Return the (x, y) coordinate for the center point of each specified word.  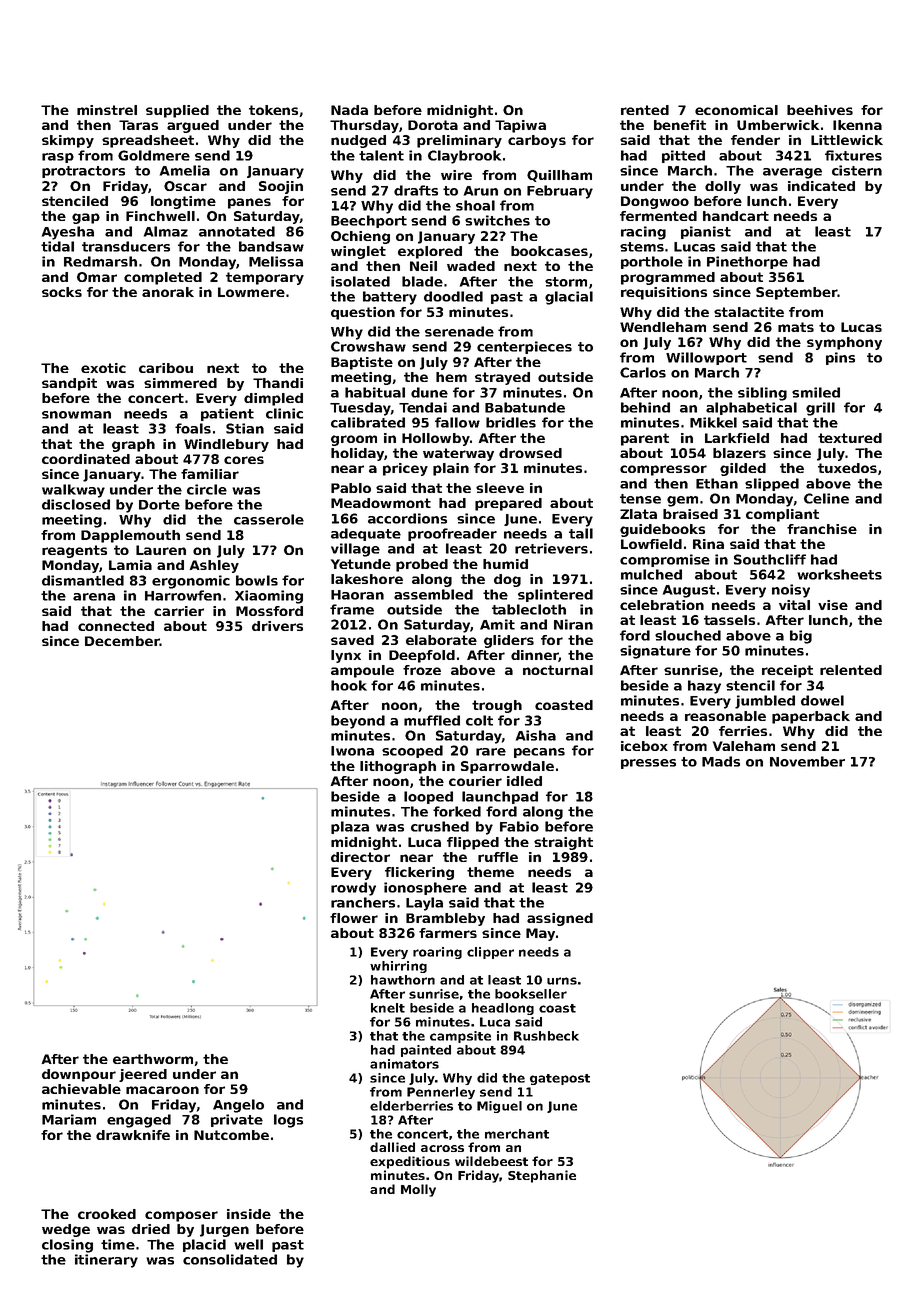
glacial (569, 298)
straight (563, 843)
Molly (418, 1190)
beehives (820, 110)
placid (204, 1245)
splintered (555, 595)
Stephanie (542, 1176)
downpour (79, 1075)
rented (645, 110)
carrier (179, 611)
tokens (273, 110)
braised (690, 514)
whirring (398, 967)
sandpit (69, 384)
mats (796, 327)
